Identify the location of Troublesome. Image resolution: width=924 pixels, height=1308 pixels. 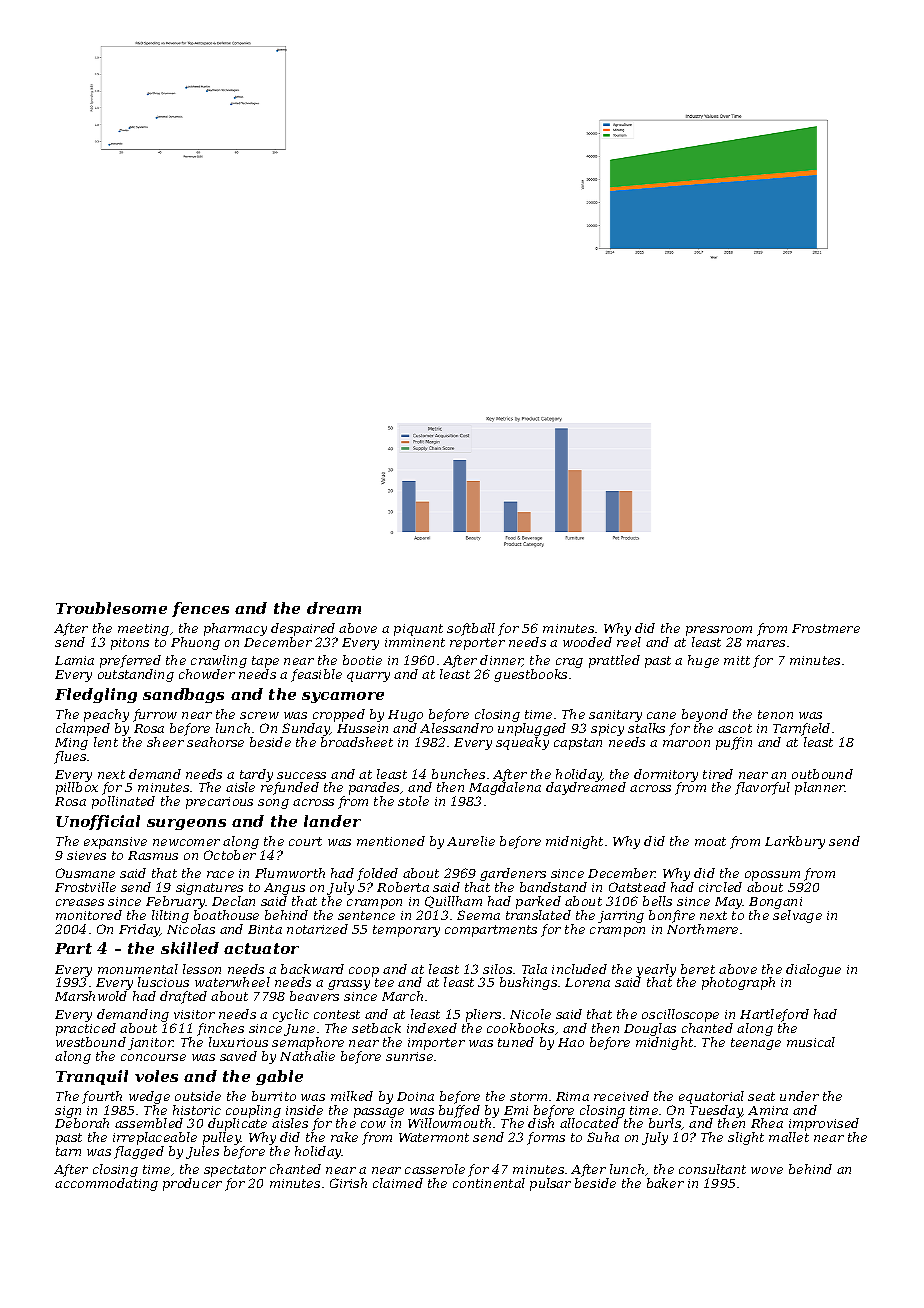
(111, 608).
